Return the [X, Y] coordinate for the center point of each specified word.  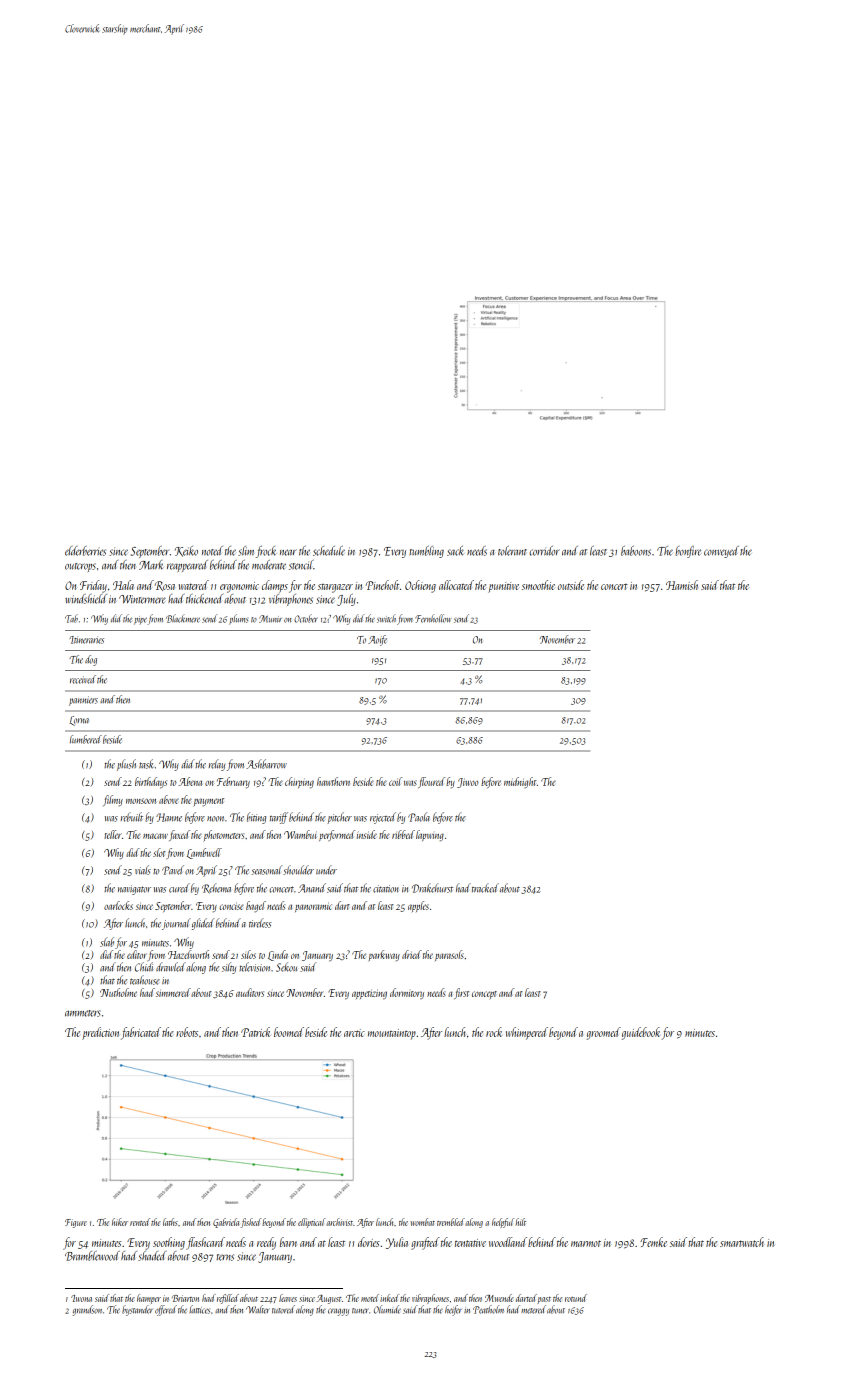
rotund [576, 1298]
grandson [87, 1310]
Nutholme [118, 992]
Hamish [682, 585]
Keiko [186, 551]
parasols [449, 955]
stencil [301, 565]
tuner [360, 1311]
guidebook [641, 1033]
